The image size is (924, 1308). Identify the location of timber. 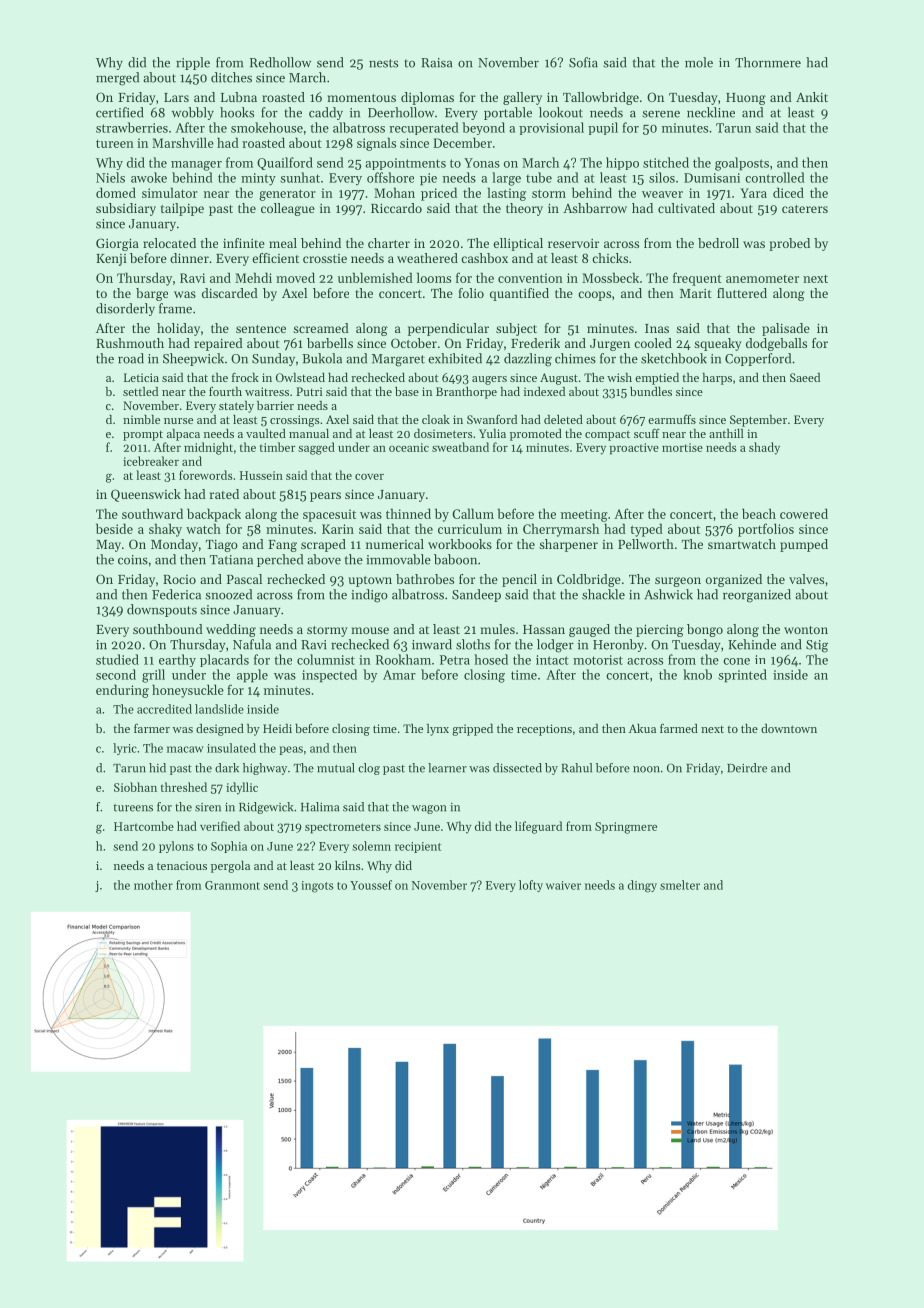
(278, 447).
